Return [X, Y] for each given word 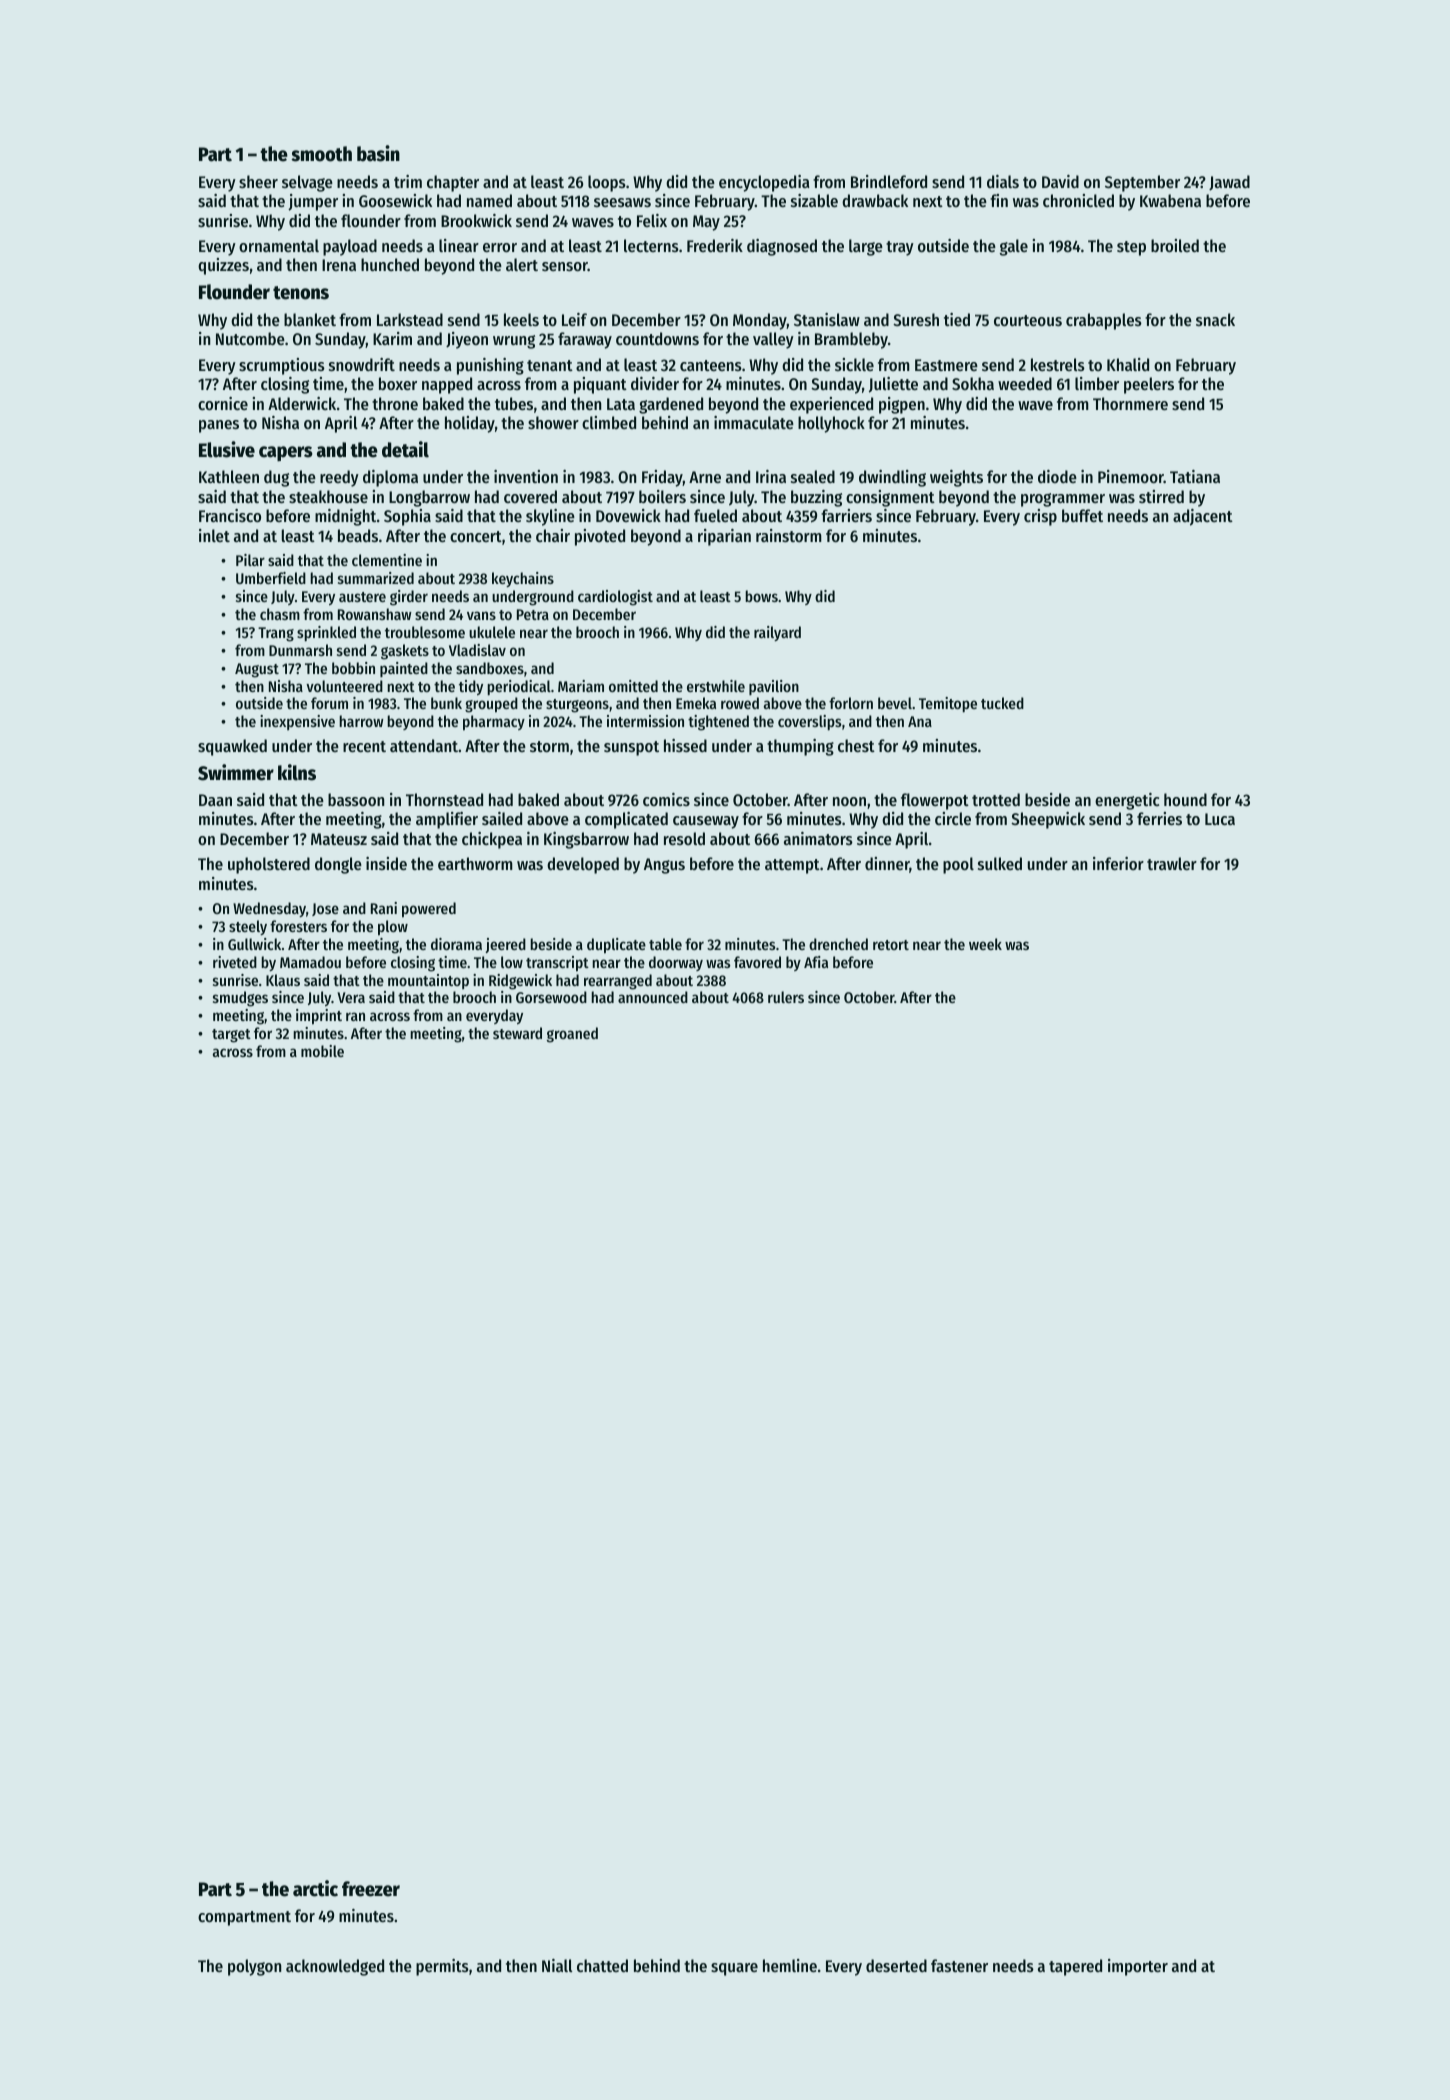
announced [653, 997]
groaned [572, 1035]
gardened [671, 405]
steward [517, 1033]
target [231, 1036]
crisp [1040, 517]
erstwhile [716, 686]
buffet [1082, 515]
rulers [786, 997]
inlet [214, 535]
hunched [390, 264]
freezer [371, 1889]
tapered [1075, 1967]
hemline [790, 1965]
